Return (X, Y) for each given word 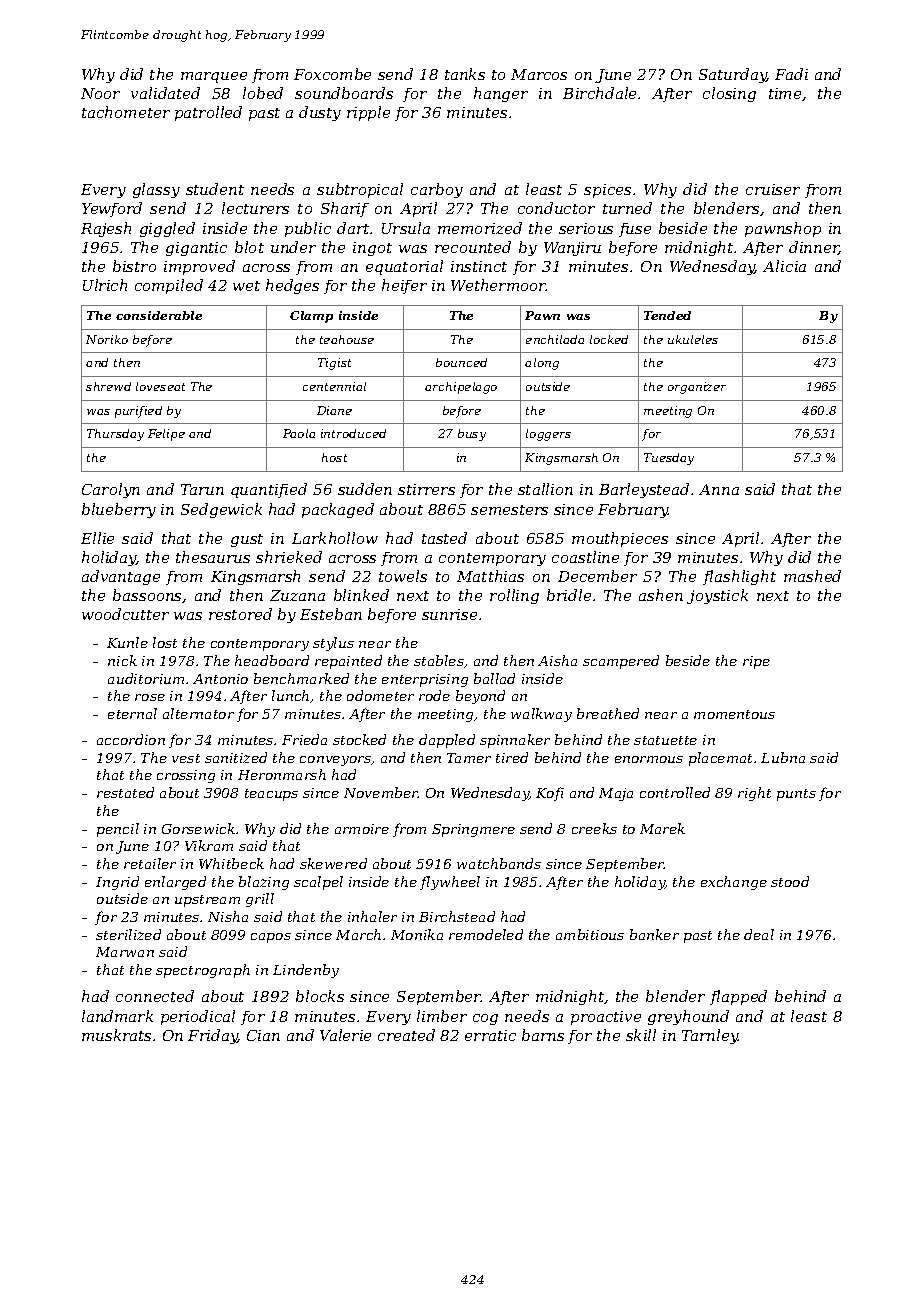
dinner (814, 248)
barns (543, 1035)
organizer (697, 388)
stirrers (426, 489)
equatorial (404, 267)
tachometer (126, 112)
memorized (480, 228)
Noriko (107, 339)
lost (165, 642)
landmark (117, 1016)
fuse (635, 230)
